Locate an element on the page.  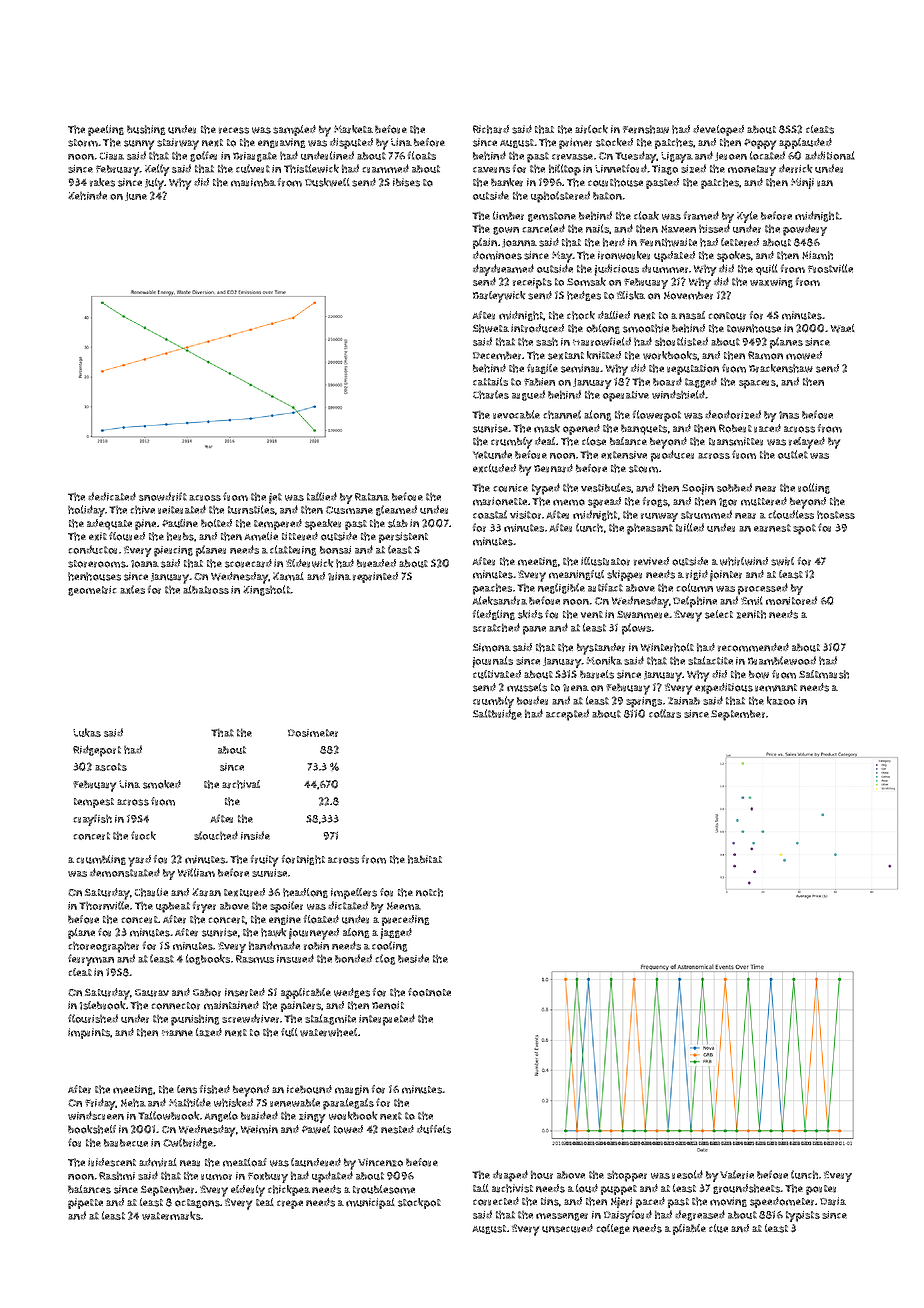
notch is located at coordinates (429, 892).
